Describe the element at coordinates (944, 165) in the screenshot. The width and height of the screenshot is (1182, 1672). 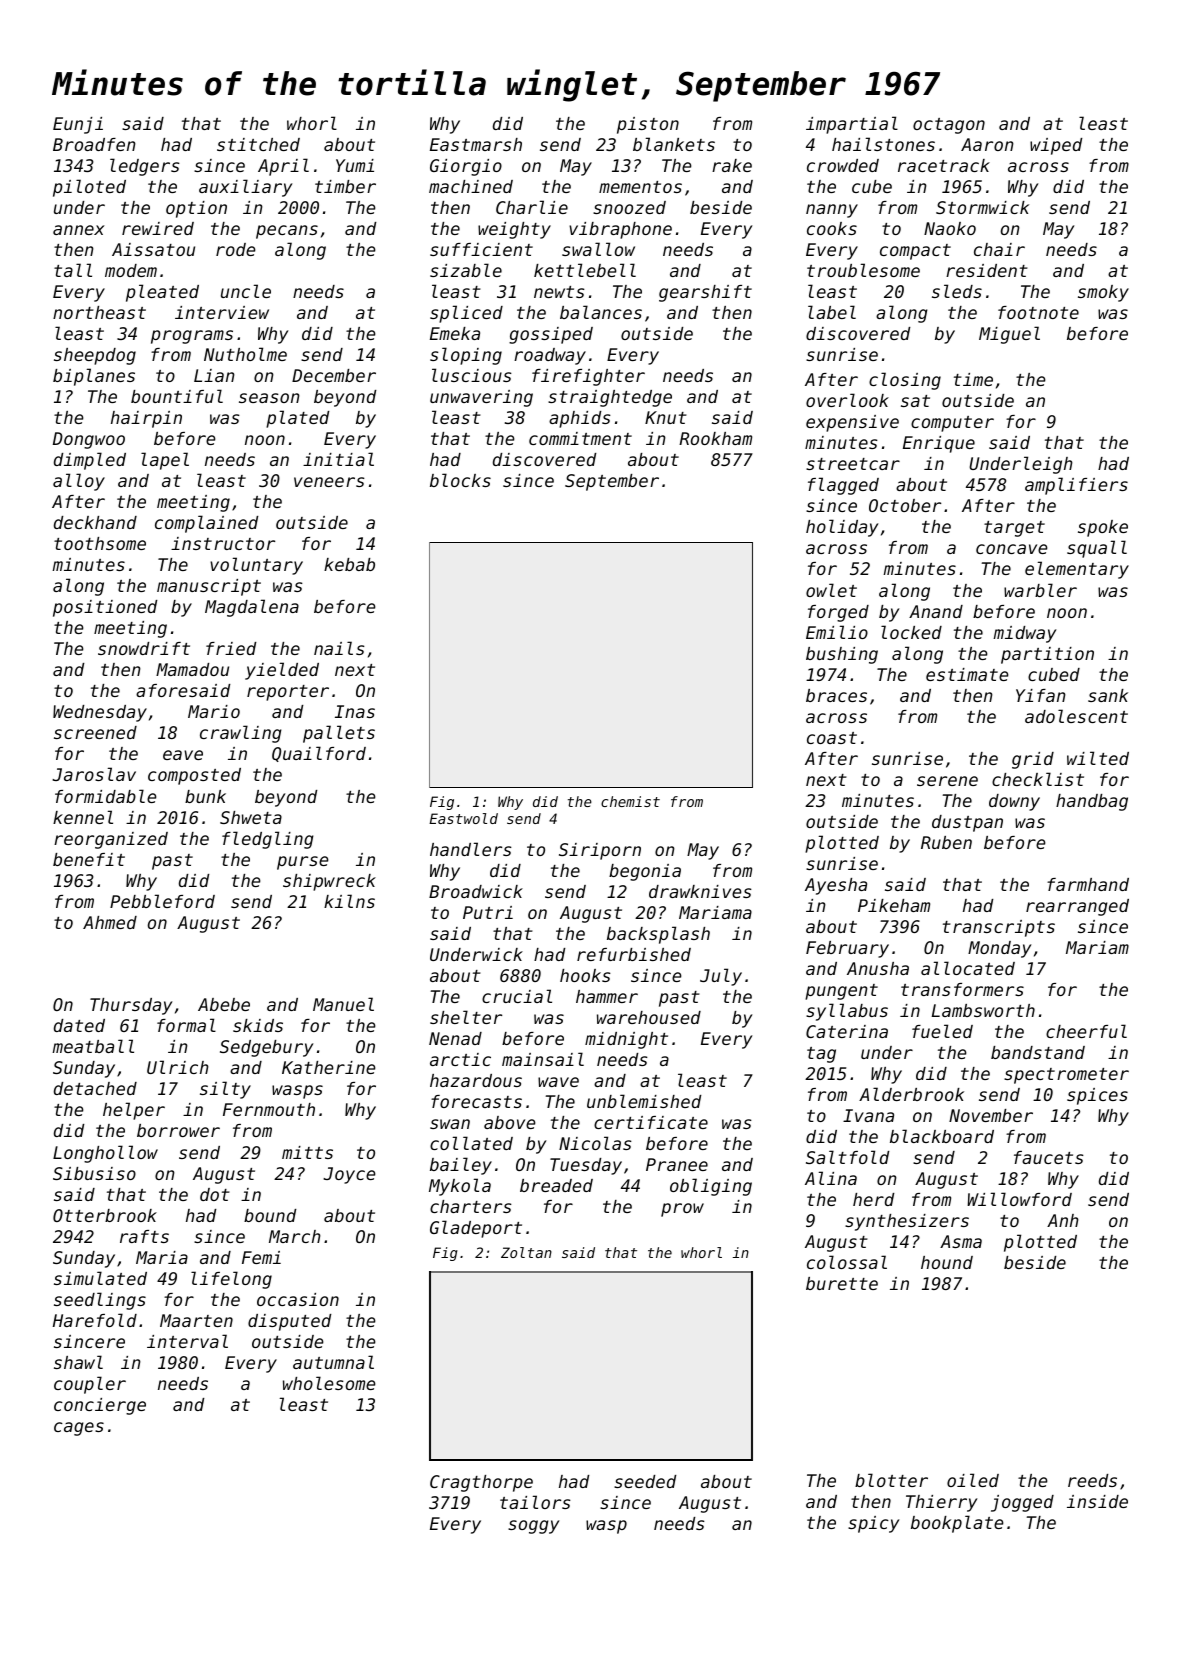
I see `racetrack` at that location.
